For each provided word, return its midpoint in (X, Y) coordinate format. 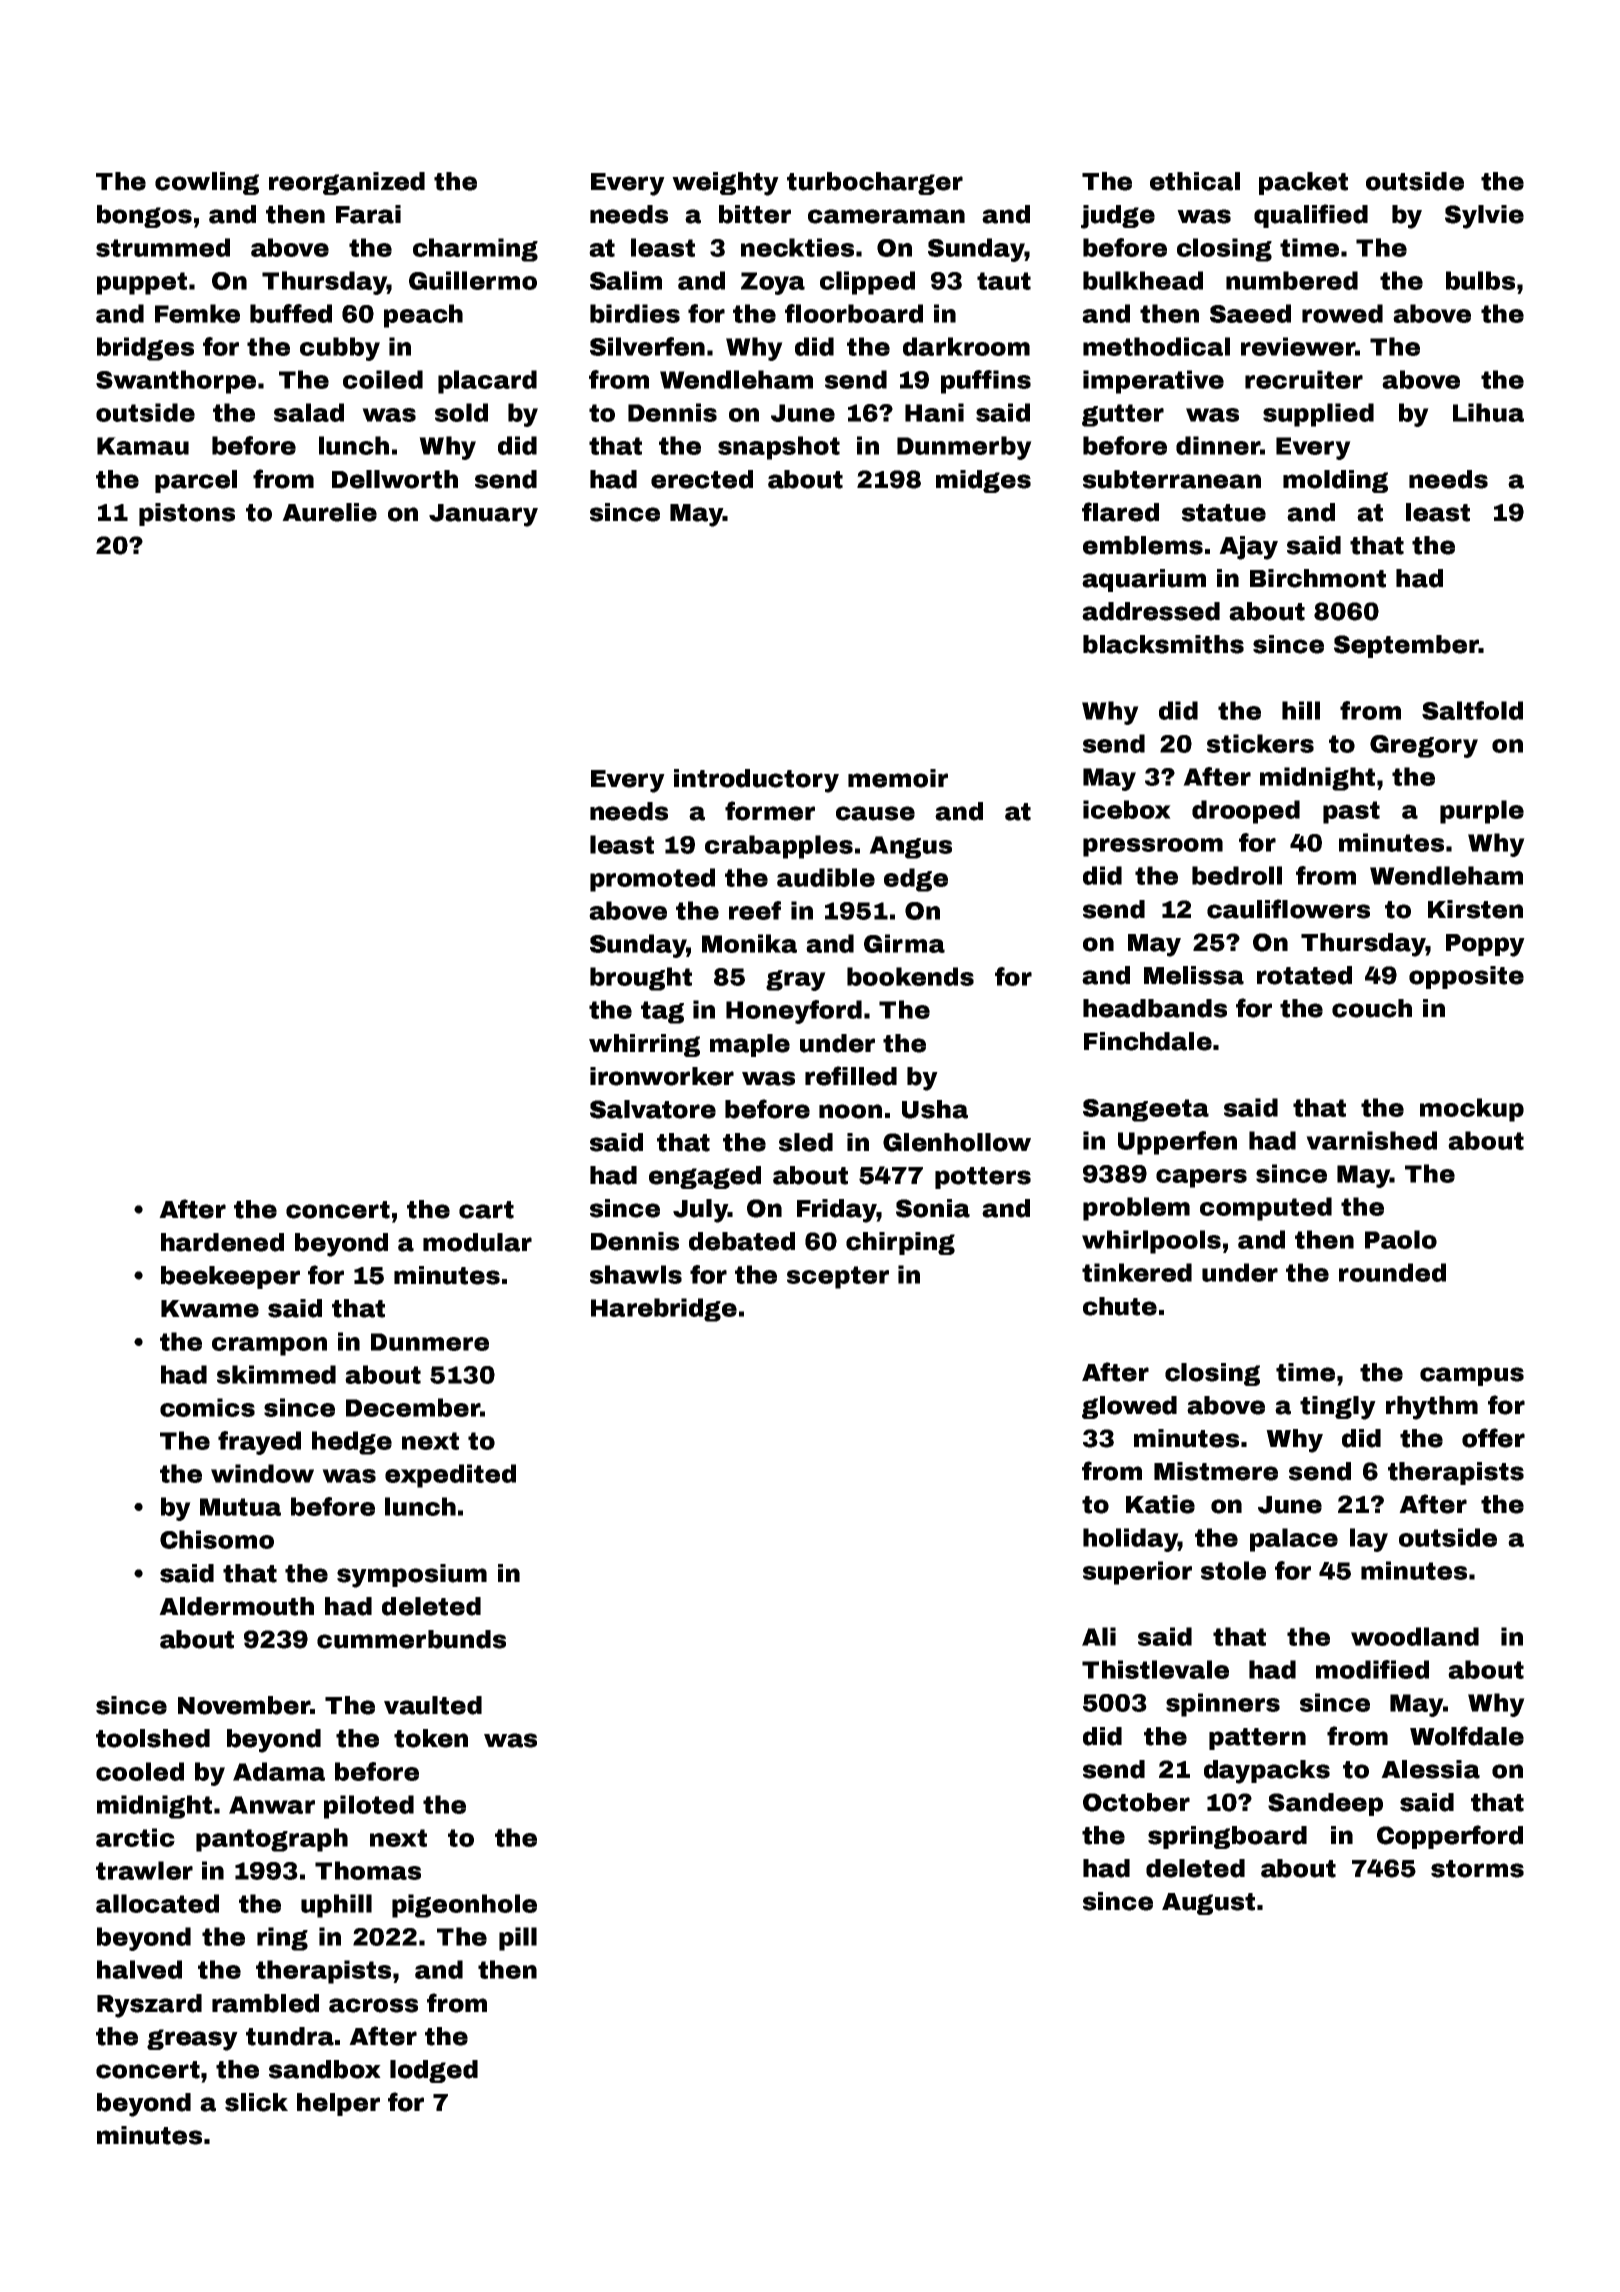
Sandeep (1325, 1804)
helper (338, 2104)
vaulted (433, 1705)
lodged (434, 2071)
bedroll (1237, 875)
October (1136, 1802)
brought (641, 979)
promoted (652, 880)
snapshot (779, 448)
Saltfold (1472, 710)
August (1208, 1904)
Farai (368, 214)
